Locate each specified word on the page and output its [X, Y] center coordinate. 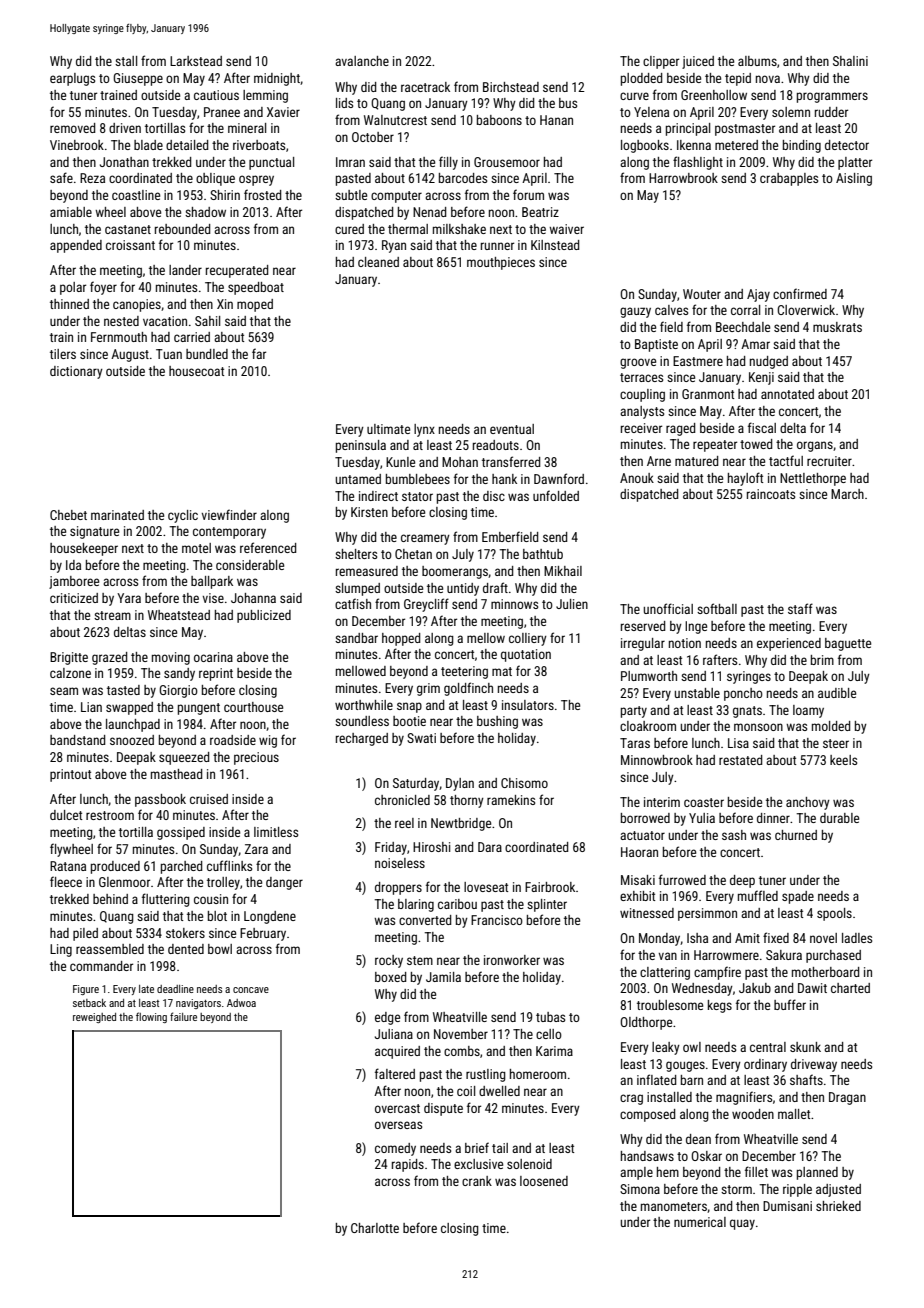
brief [477, 1147]
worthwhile [364, 705]
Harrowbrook [683, 178]
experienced [789, 644]
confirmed [800, 293]
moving [171, 658]
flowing [151, 1017]
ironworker [512, 960]
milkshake [459, 229]
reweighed [94, 1018]
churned [796, 835]
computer [396, 197]
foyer [103, 288]
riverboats [259, 145]
